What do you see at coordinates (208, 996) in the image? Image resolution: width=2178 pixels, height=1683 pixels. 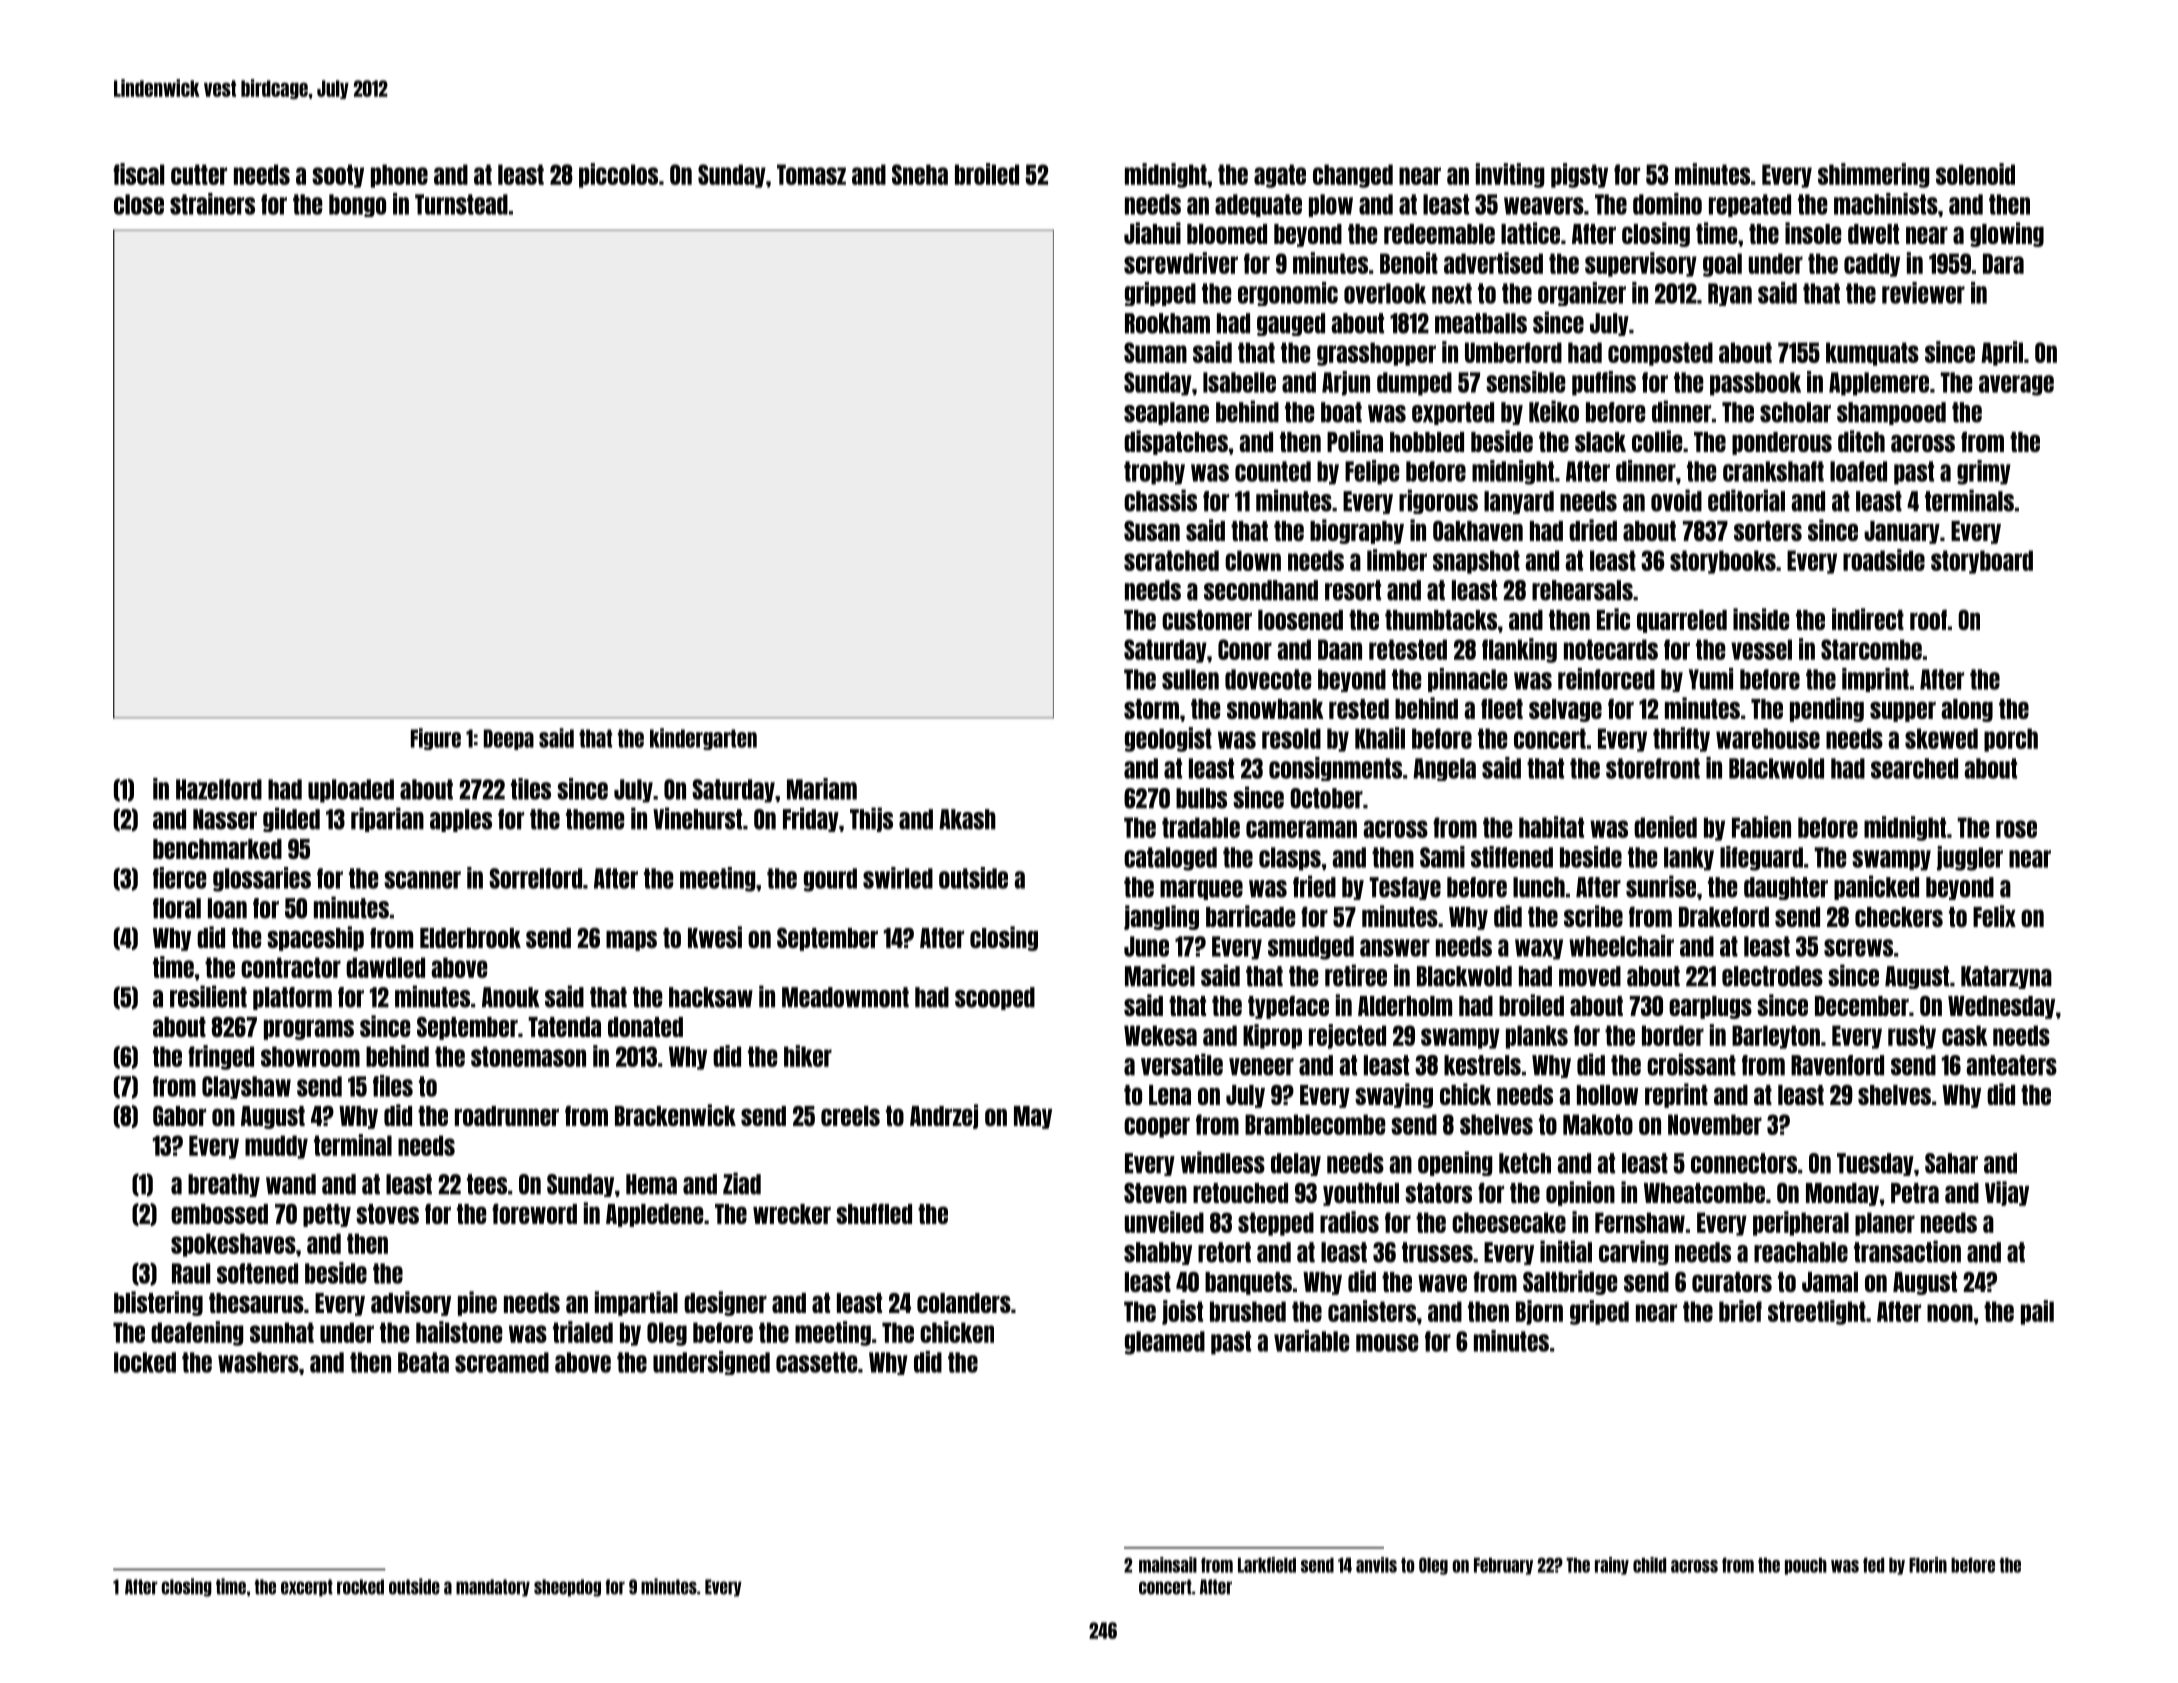 I see `resilient` at bounding box center [208, 996].
